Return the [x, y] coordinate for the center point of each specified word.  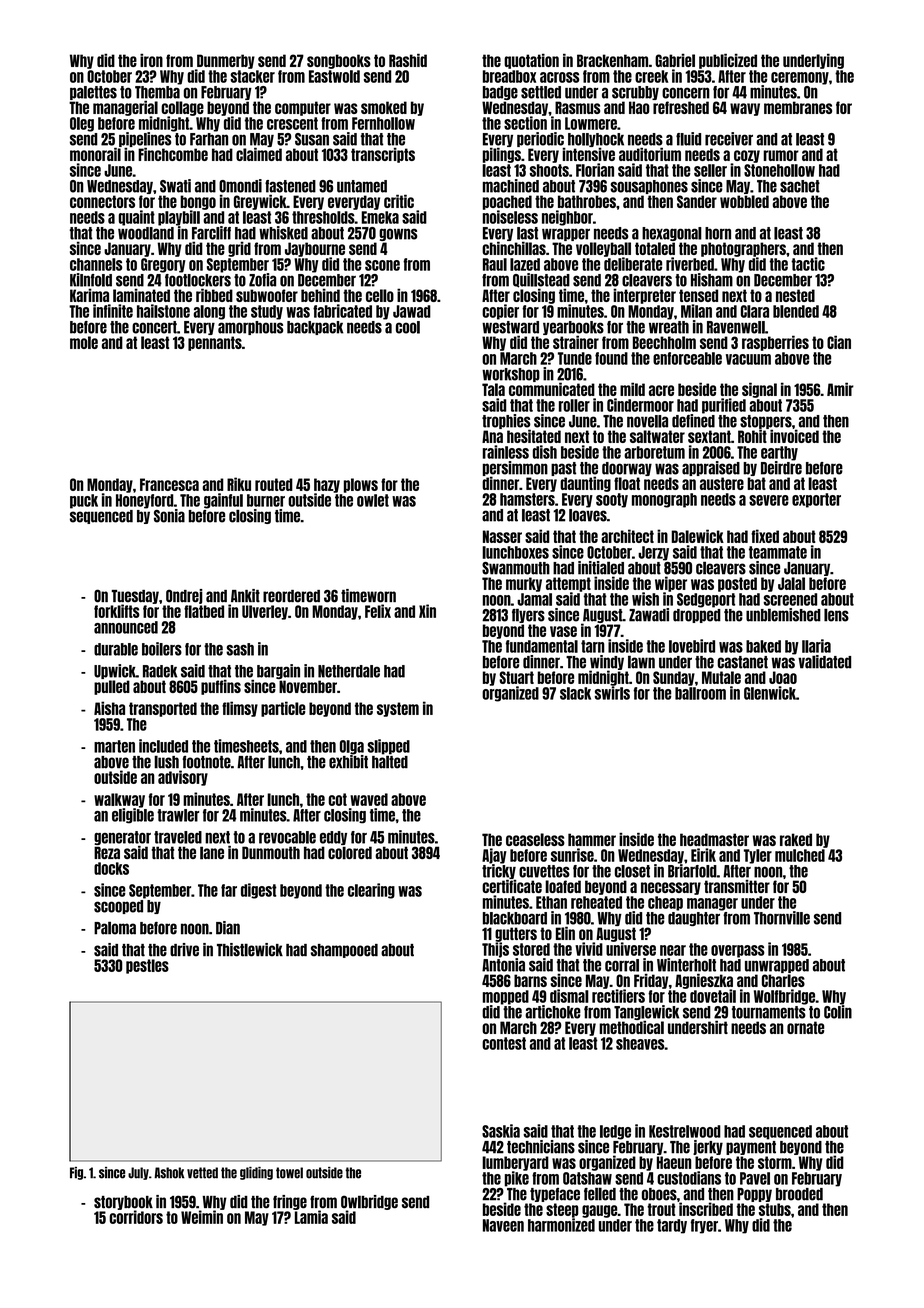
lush [166, 762]
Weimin [202, 1217]
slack [575, 693]
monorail [95, 154]
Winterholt [686, 965]
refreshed [681, 107]
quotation [531, 61]
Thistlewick [250, 950]
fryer [704, 1226]
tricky [499, 871]
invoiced [794, 436]
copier [500, 312]
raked [796, 839]
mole [84, 342]
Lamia [311, 1217]
